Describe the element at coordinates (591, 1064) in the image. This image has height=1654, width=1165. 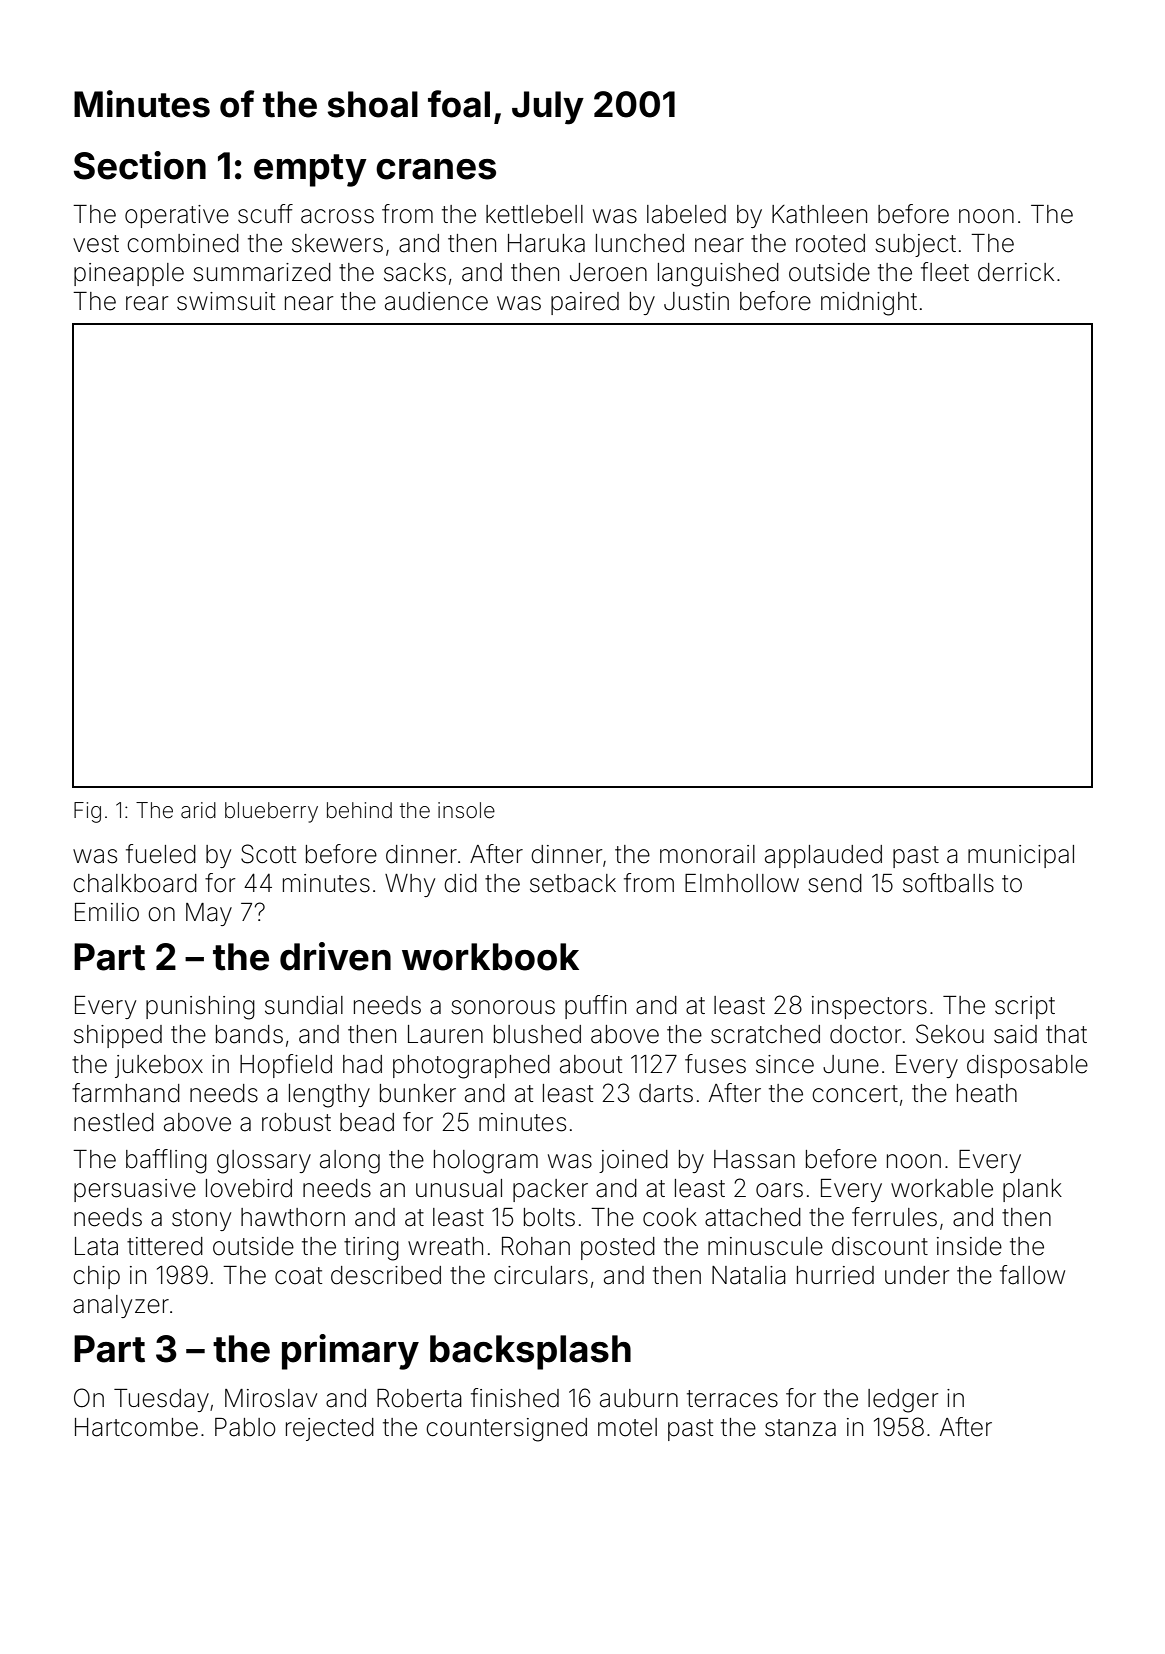
I see `about` at that location.
